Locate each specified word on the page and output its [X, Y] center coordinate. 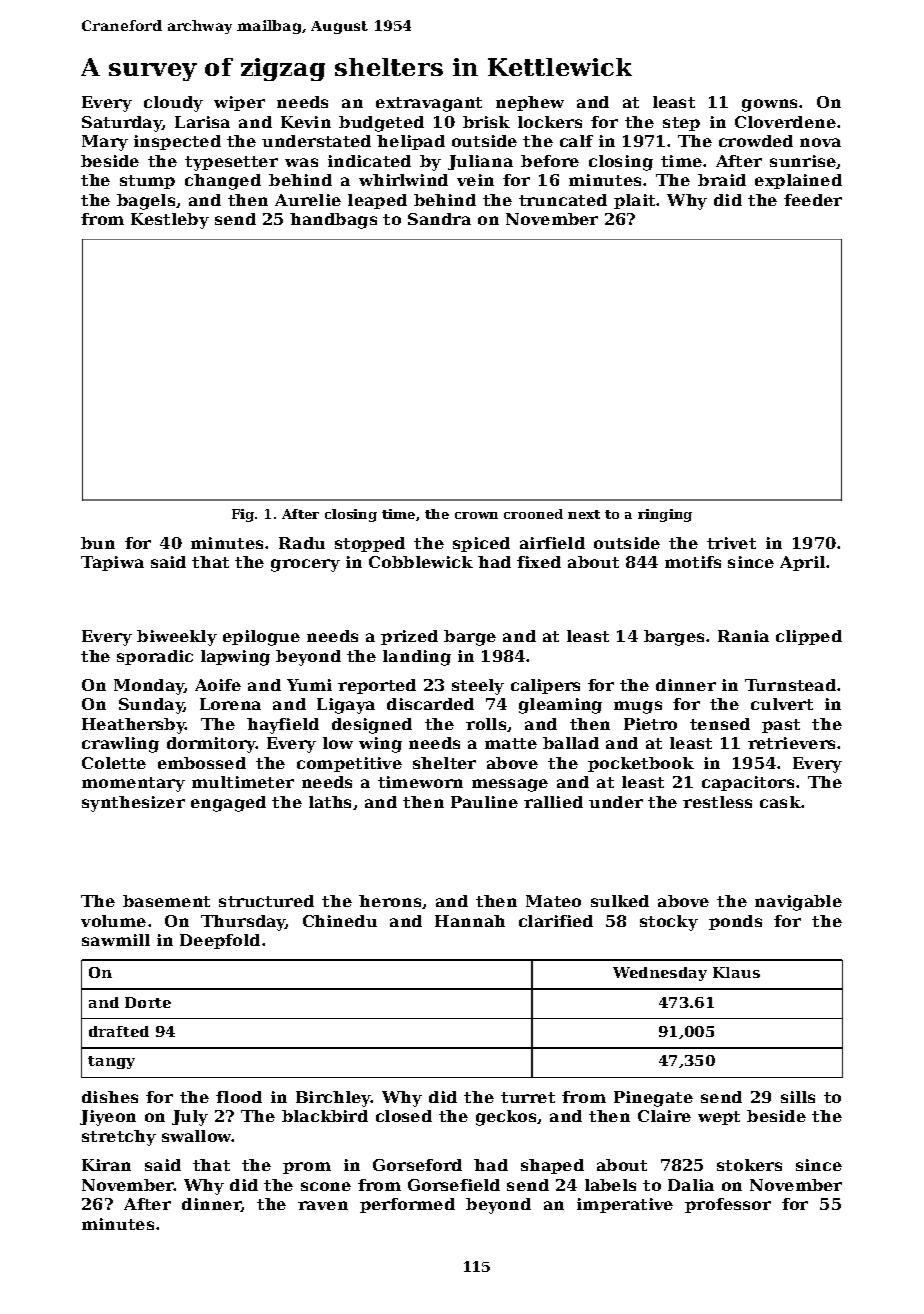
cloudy [173, 104]
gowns [769, 105]
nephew [530, 103]
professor [728, 1205]
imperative [625, 1205]
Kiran [106, 1165]
